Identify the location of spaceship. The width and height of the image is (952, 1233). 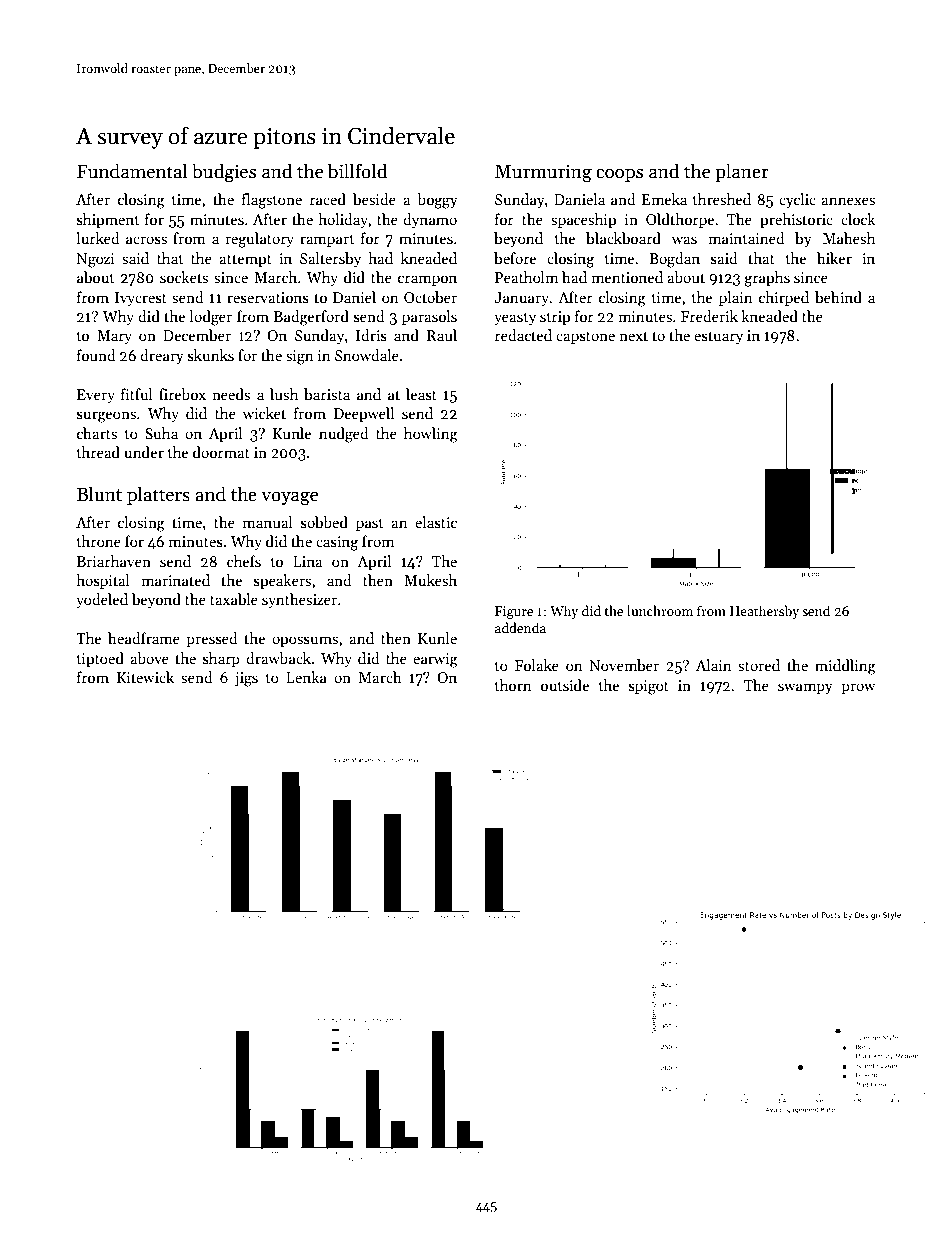
(583, 220).
